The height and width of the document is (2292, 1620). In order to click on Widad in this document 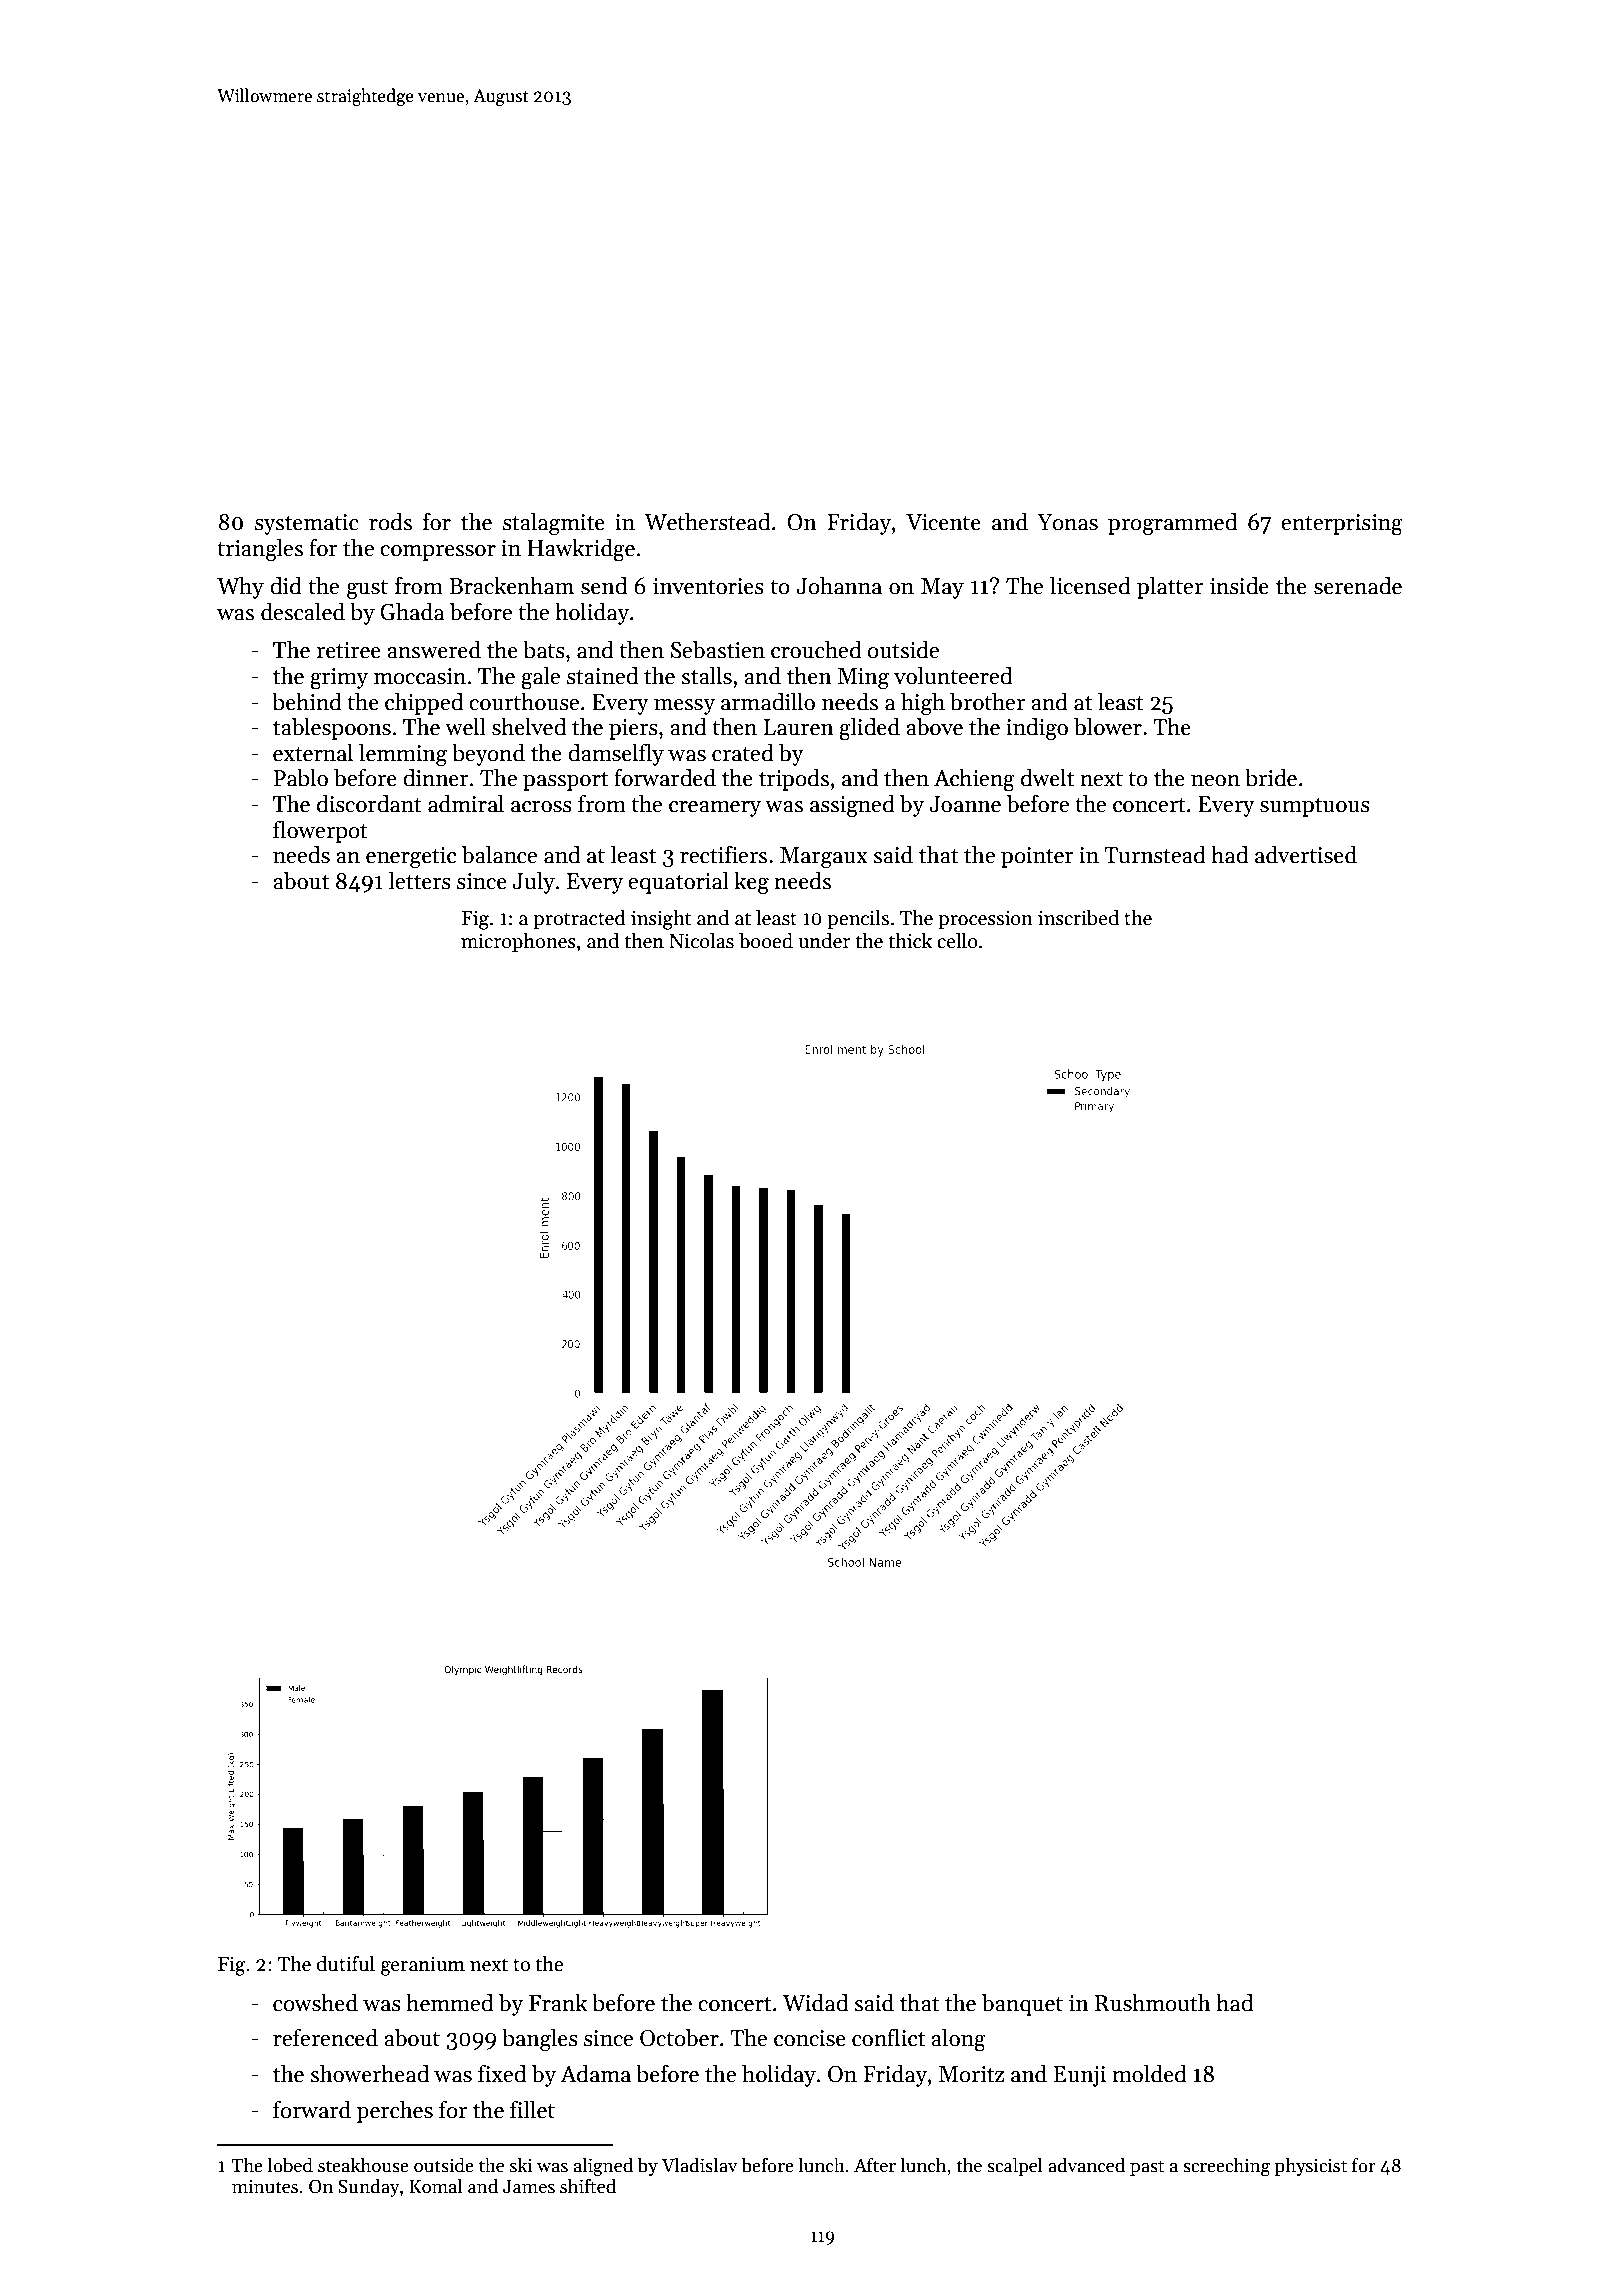, I will do `click(815, 2003)`.
